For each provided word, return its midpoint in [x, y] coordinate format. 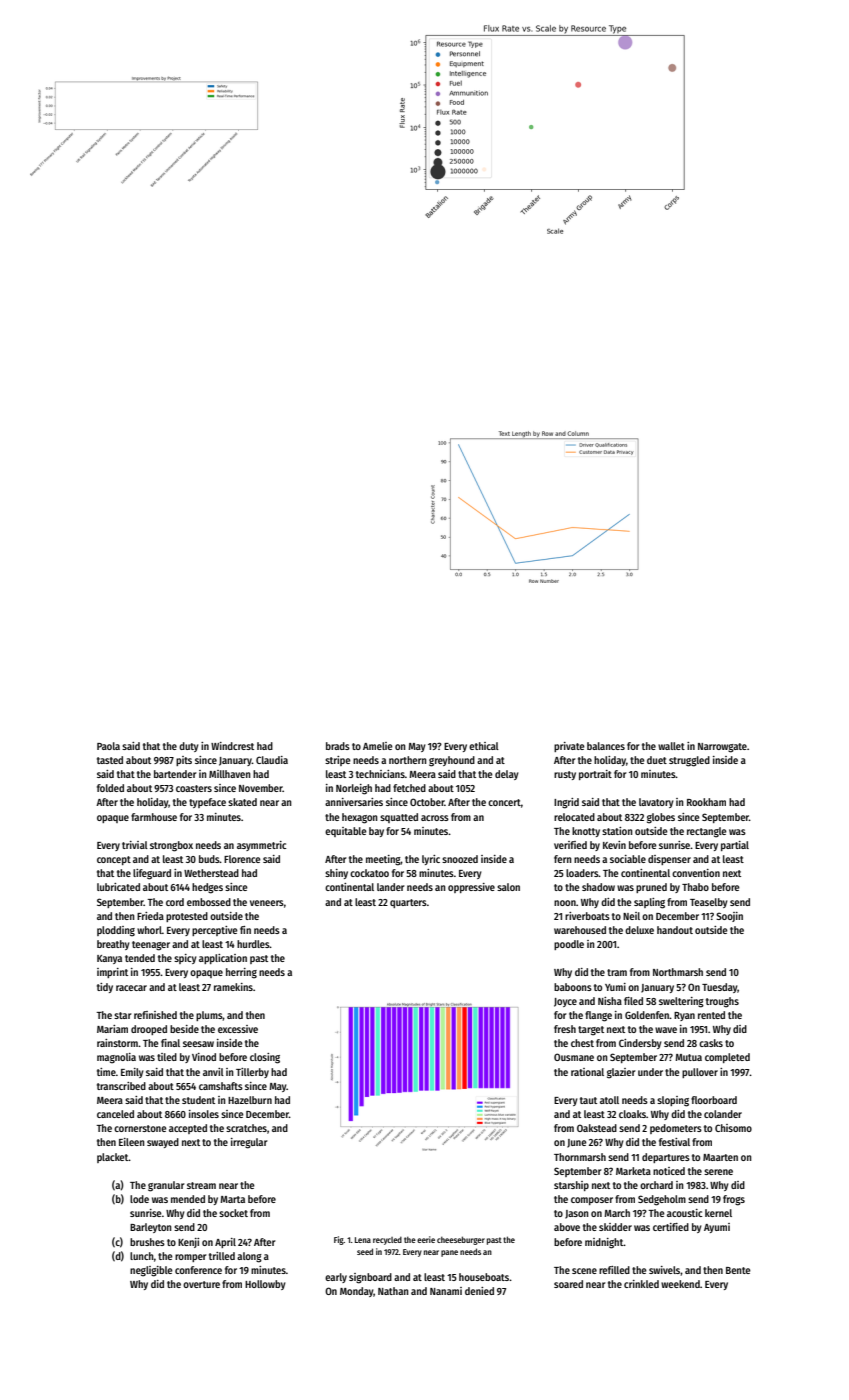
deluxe [639, 930]
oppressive [471, 888]
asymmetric [261, 846]
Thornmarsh [580, 1157]
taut [588, 1100]
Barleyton [151, 1228]
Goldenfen [647, 1015]
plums [209, 1016]
